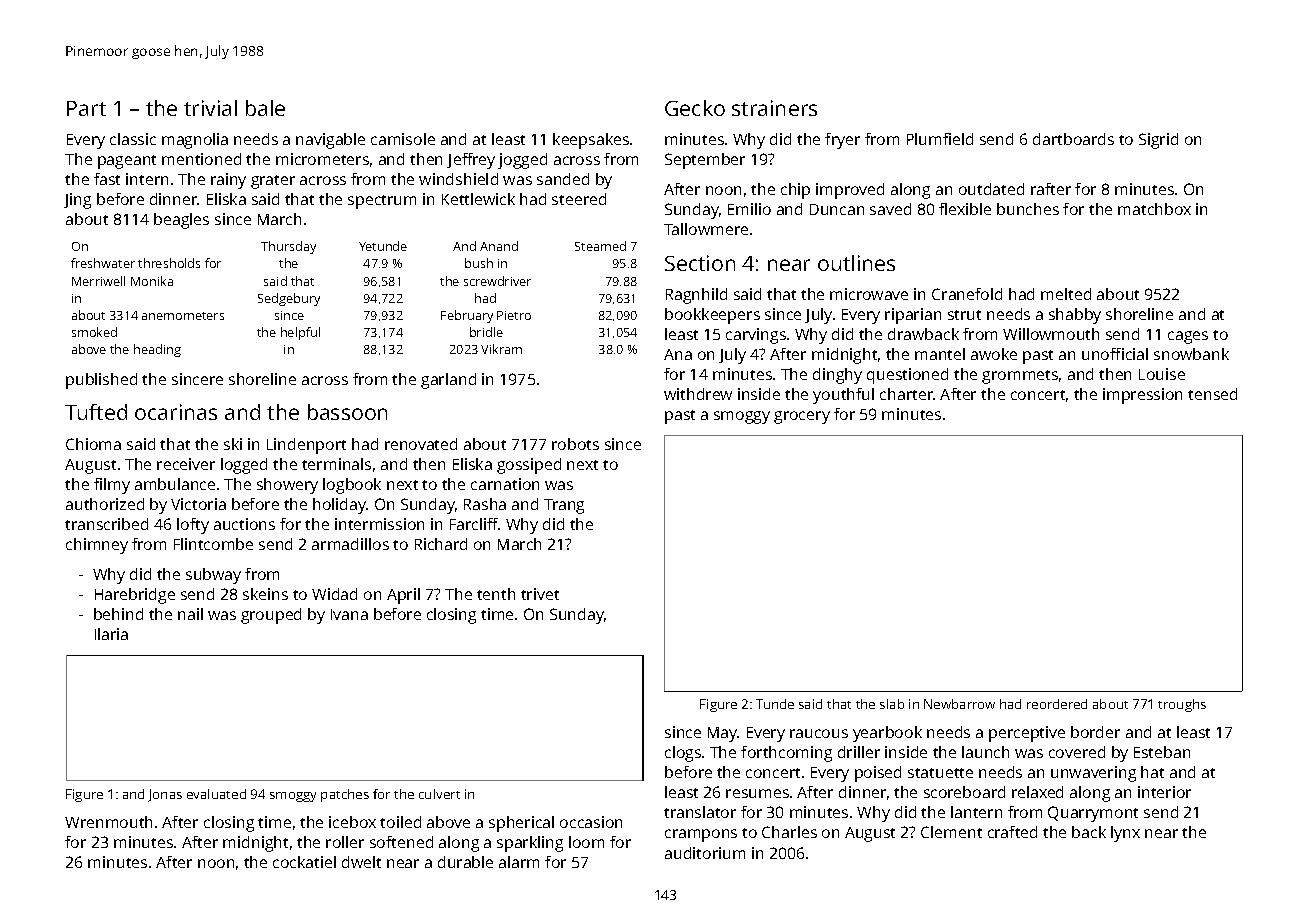 The image size is (1308, 924). Describe the element at coordinates (111, 634) in the screenshot. I see `Ilaria` at that location.
